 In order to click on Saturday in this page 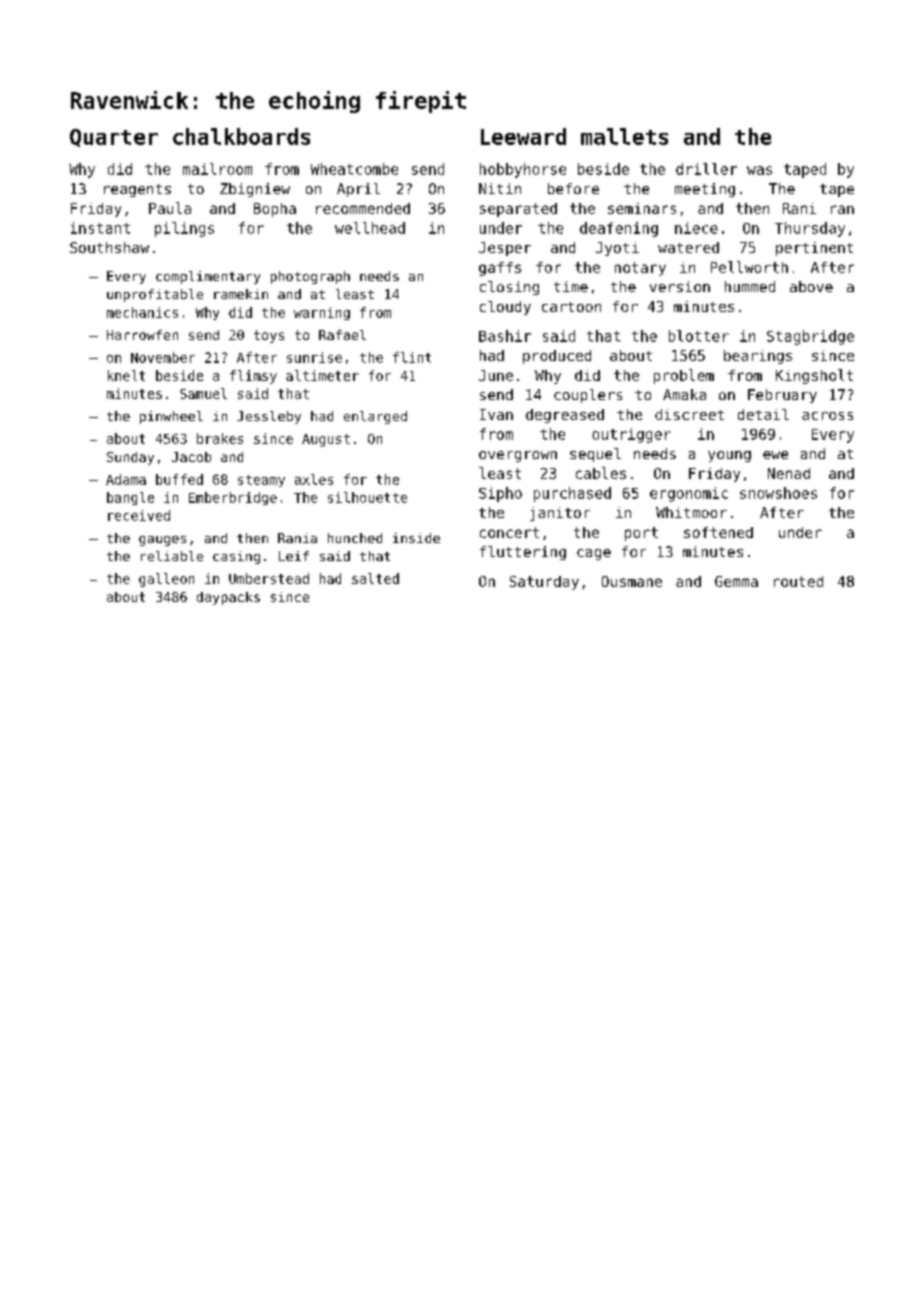, I will do `click(544, 583)`.
